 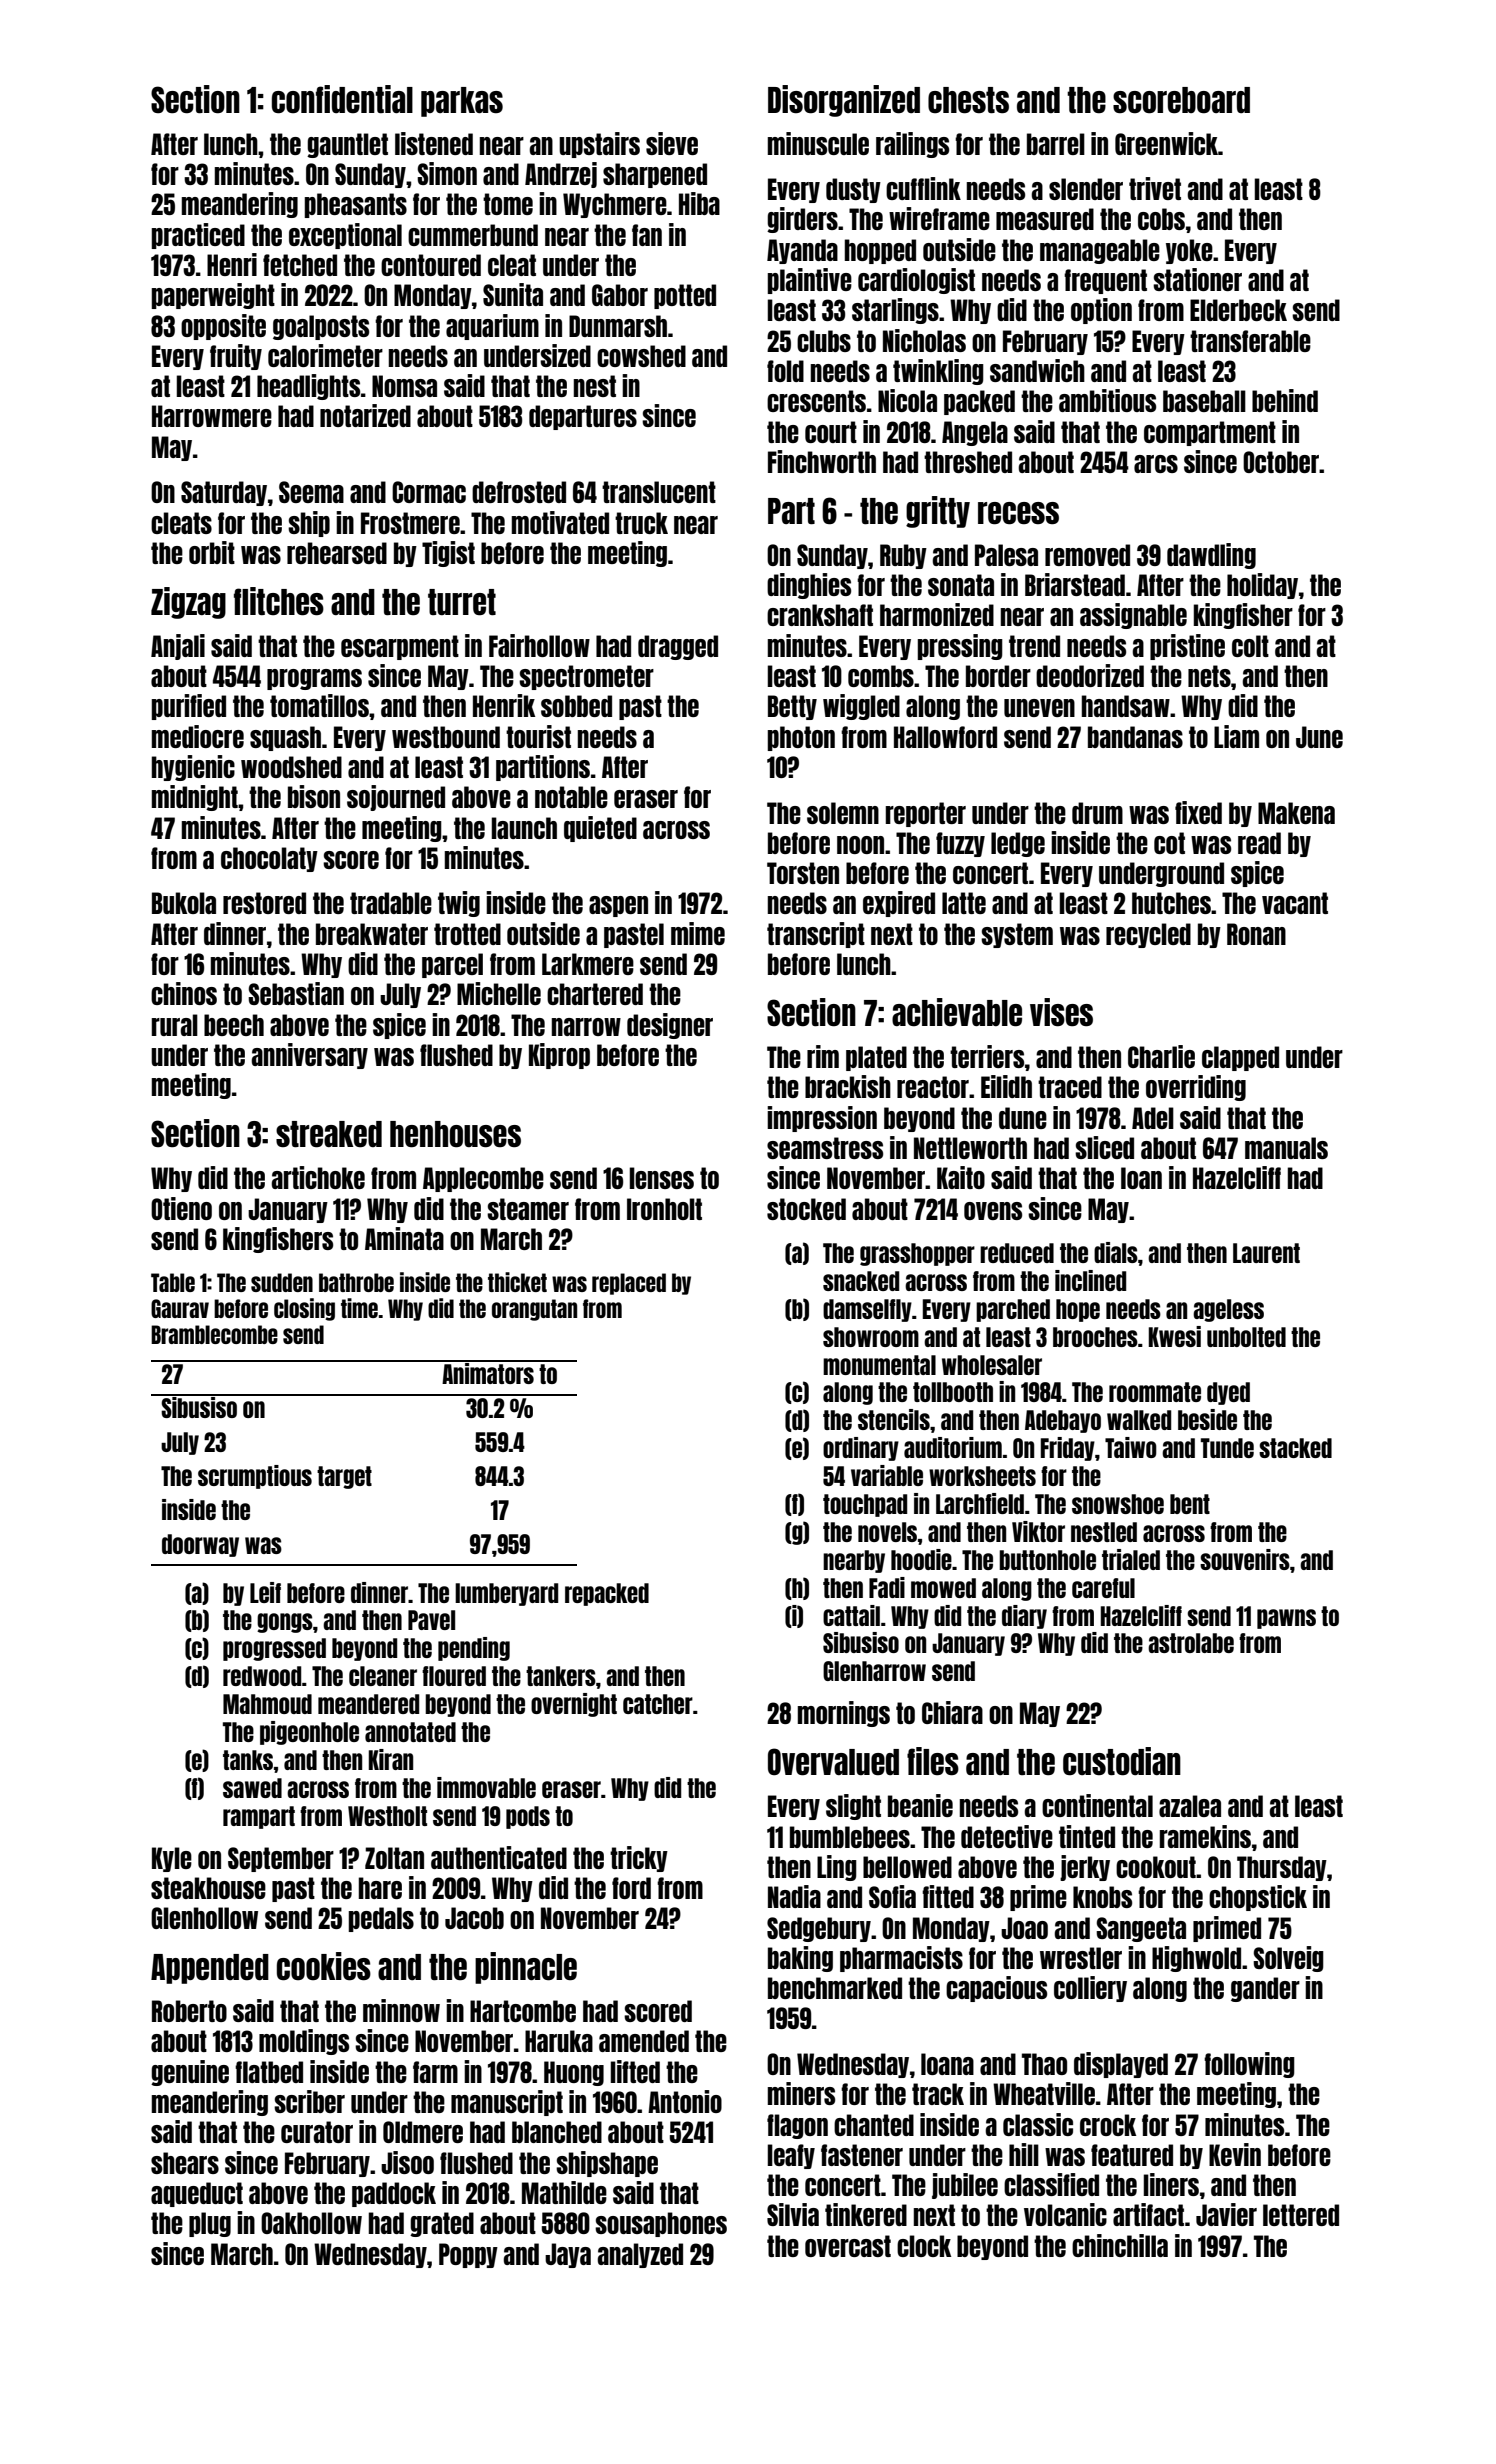 I want to click on pinnacle, so click(x=526, y=1968).
